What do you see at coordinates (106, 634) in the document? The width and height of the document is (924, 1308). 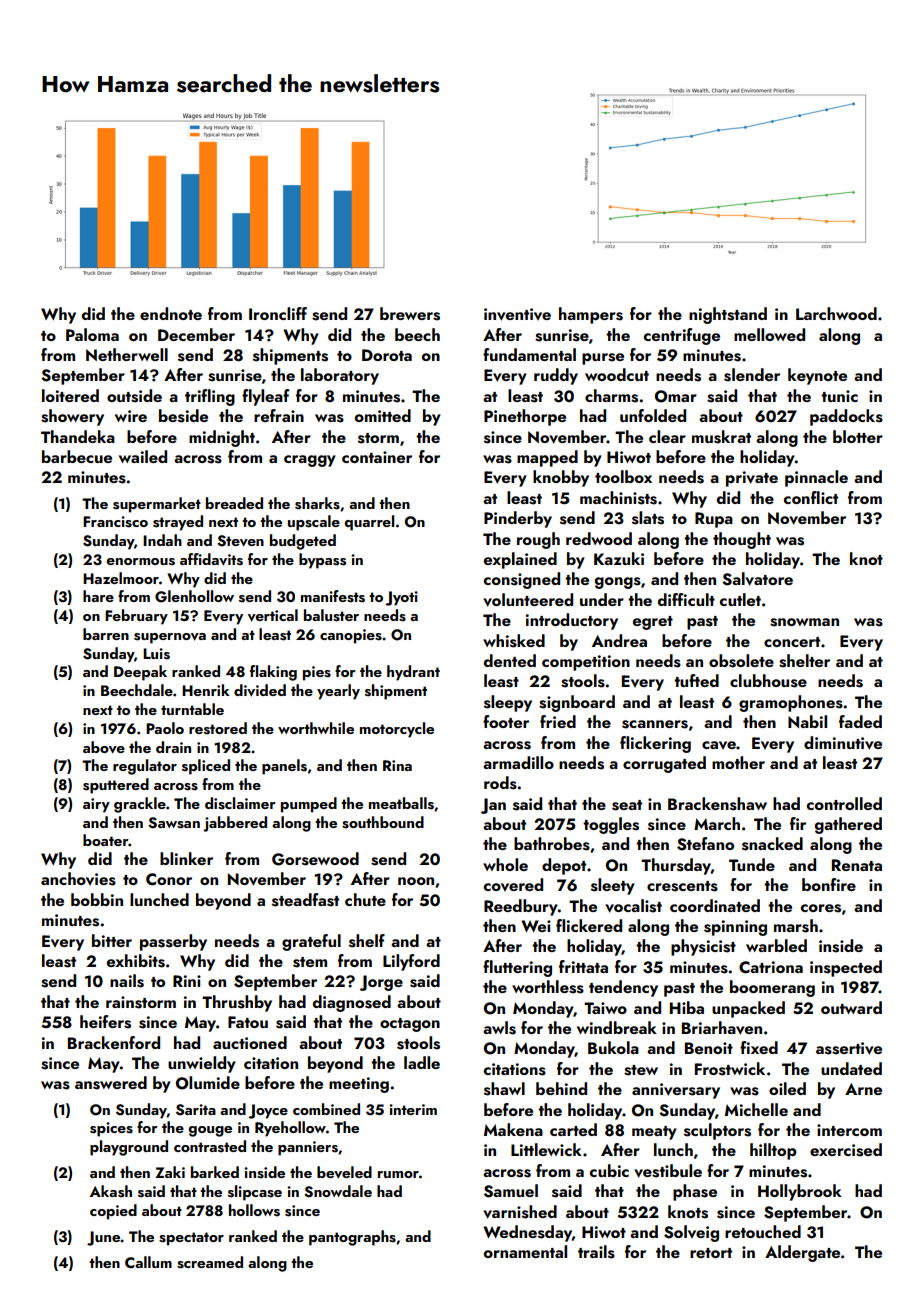 I see `barren` at bounding box center [106, 634].
